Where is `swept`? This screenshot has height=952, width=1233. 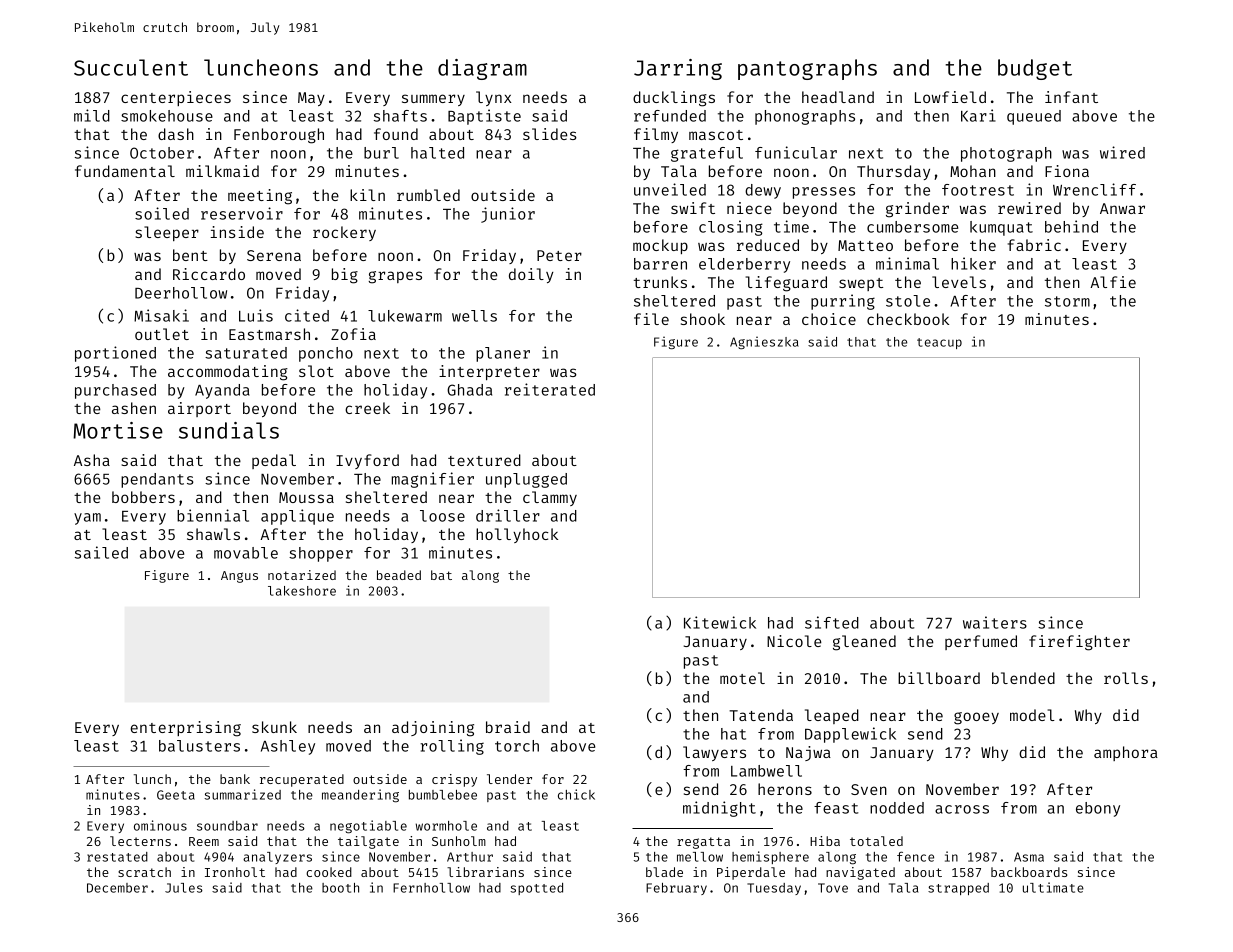
swept is located at coordinates (861, 284).
